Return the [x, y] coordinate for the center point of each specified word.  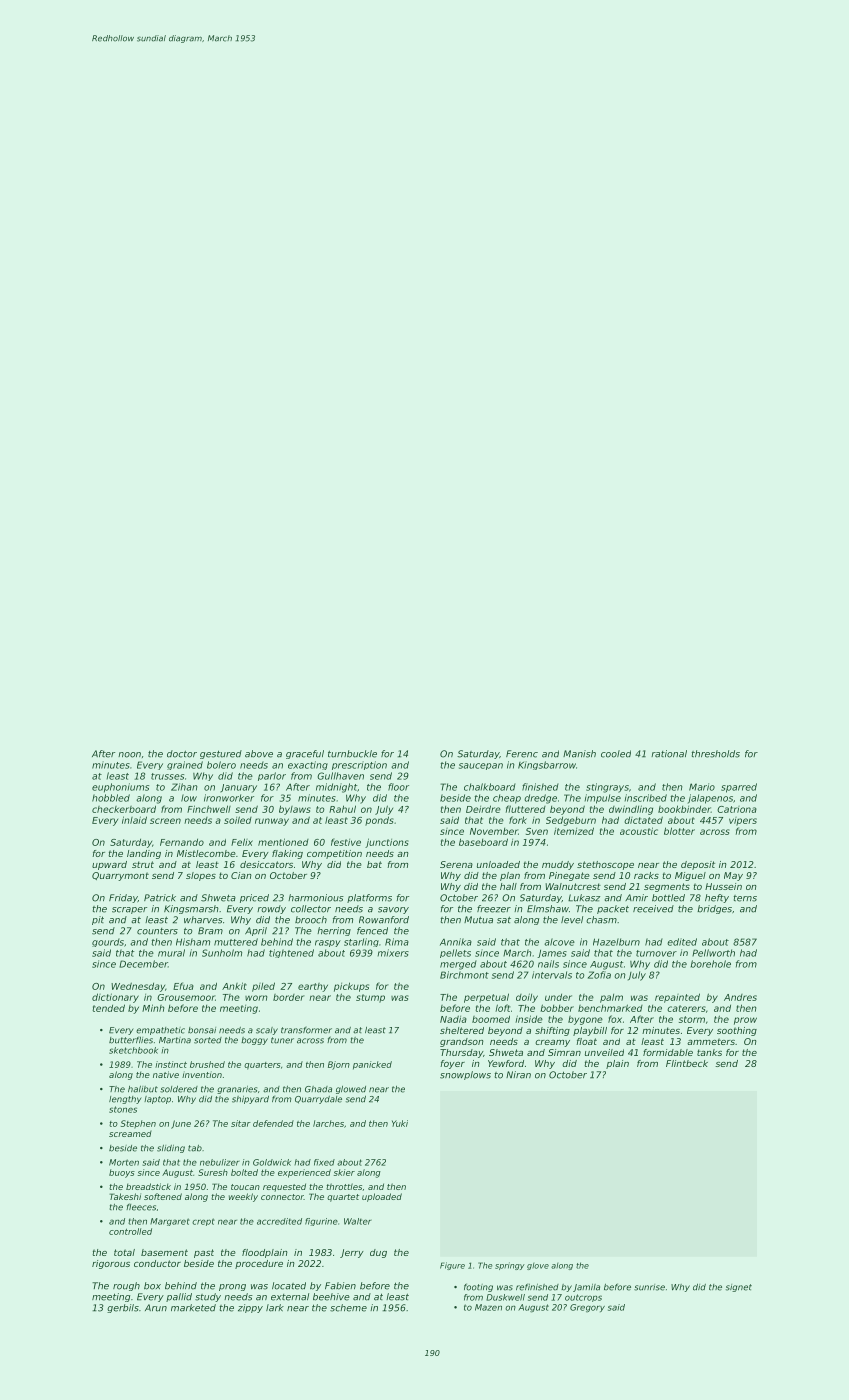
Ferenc [522, 754]
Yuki [400, 1123]
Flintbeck [687, 1063]
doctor [182, 754]
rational [669, 754]
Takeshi [125, 1196]
